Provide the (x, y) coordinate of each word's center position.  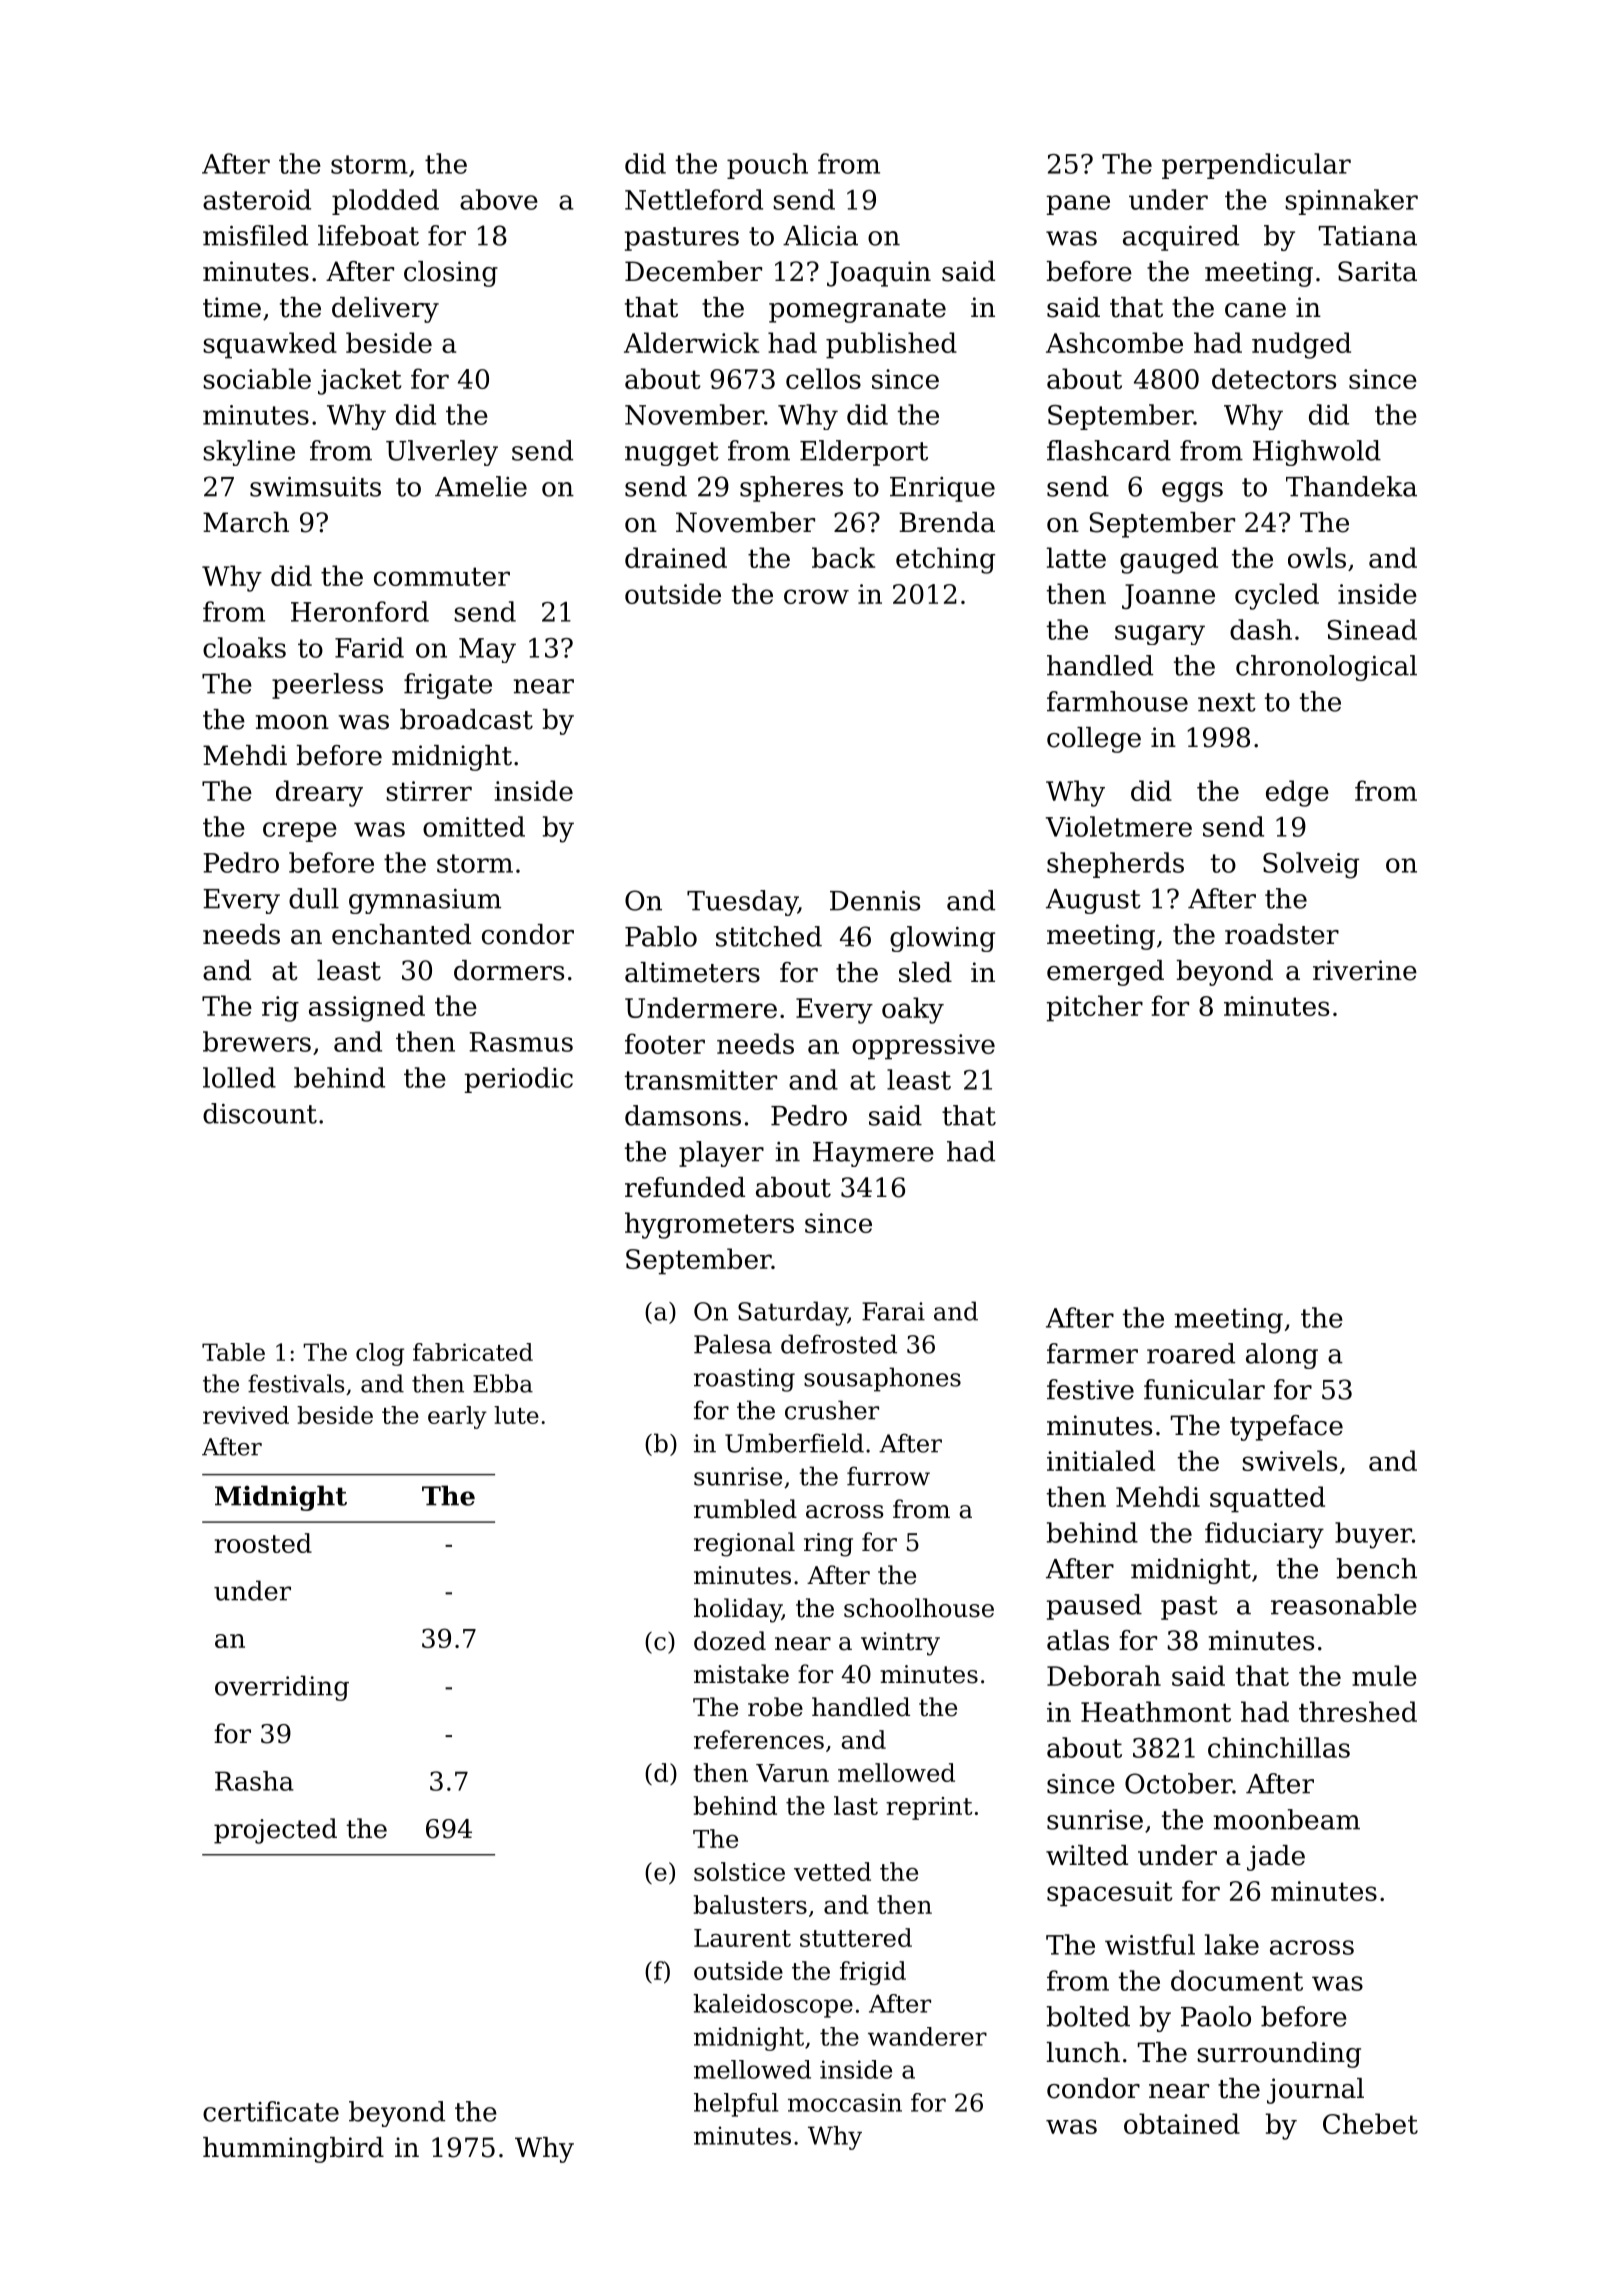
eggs (1192, 492)
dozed (730, 1641)
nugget (672, 454)
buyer (1373, 1535)
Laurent (742, 1938)
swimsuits (315, 487)
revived (246, 1415)
